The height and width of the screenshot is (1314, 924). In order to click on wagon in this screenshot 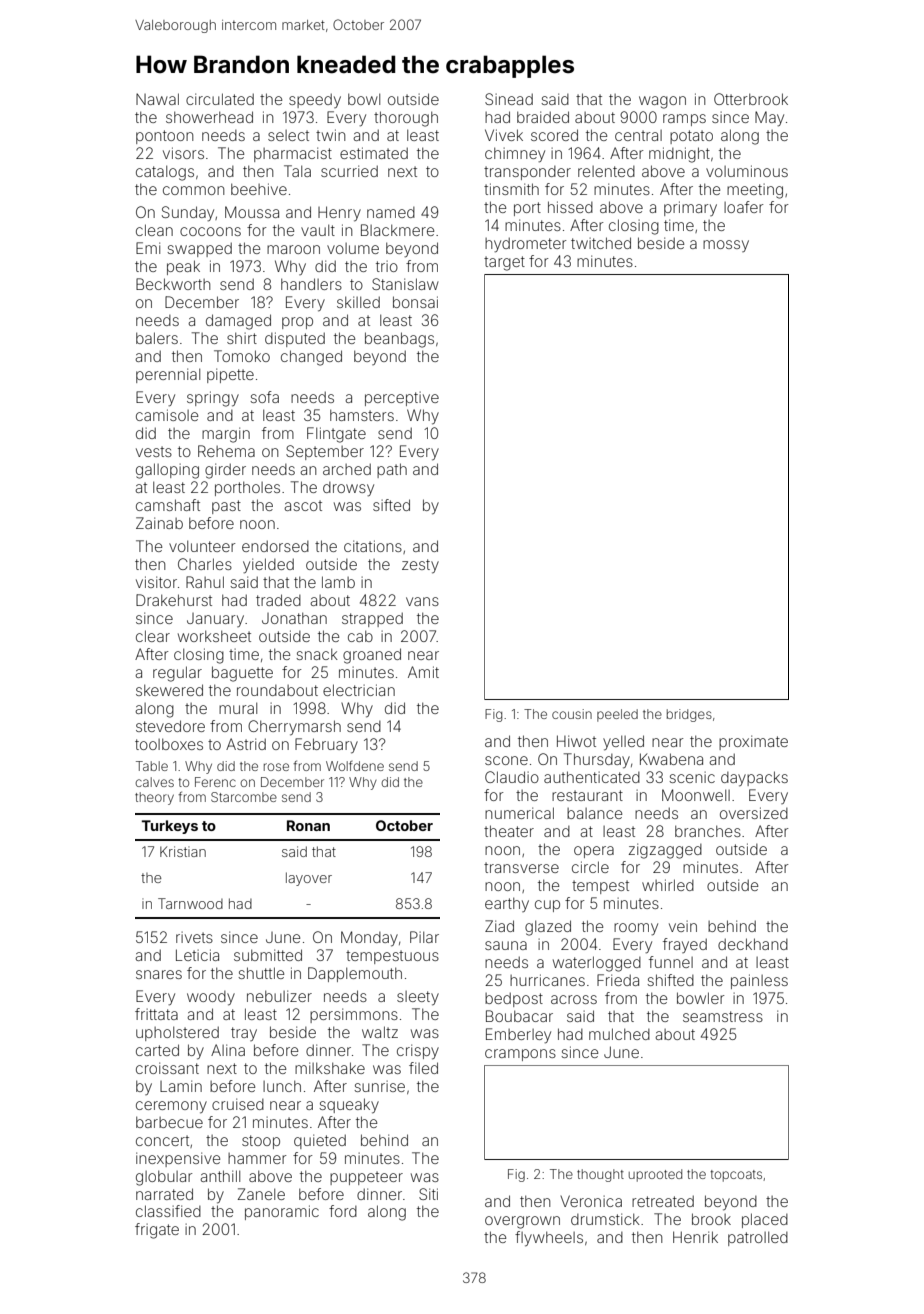, I will do `click(662, 102)`.
